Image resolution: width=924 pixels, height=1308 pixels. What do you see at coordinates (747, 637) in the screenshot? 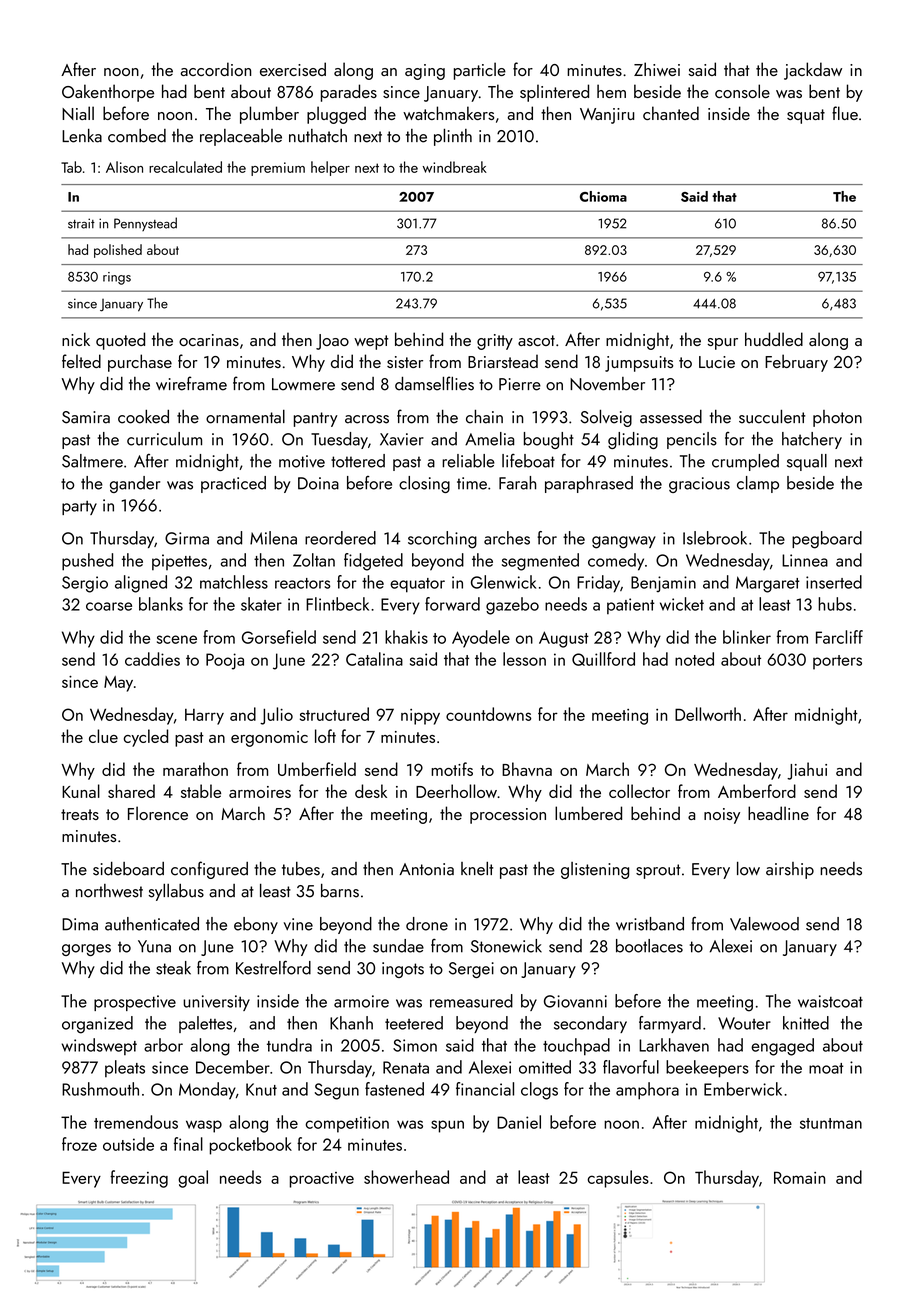
I see `blinker` at bounding box center [747, 637].
